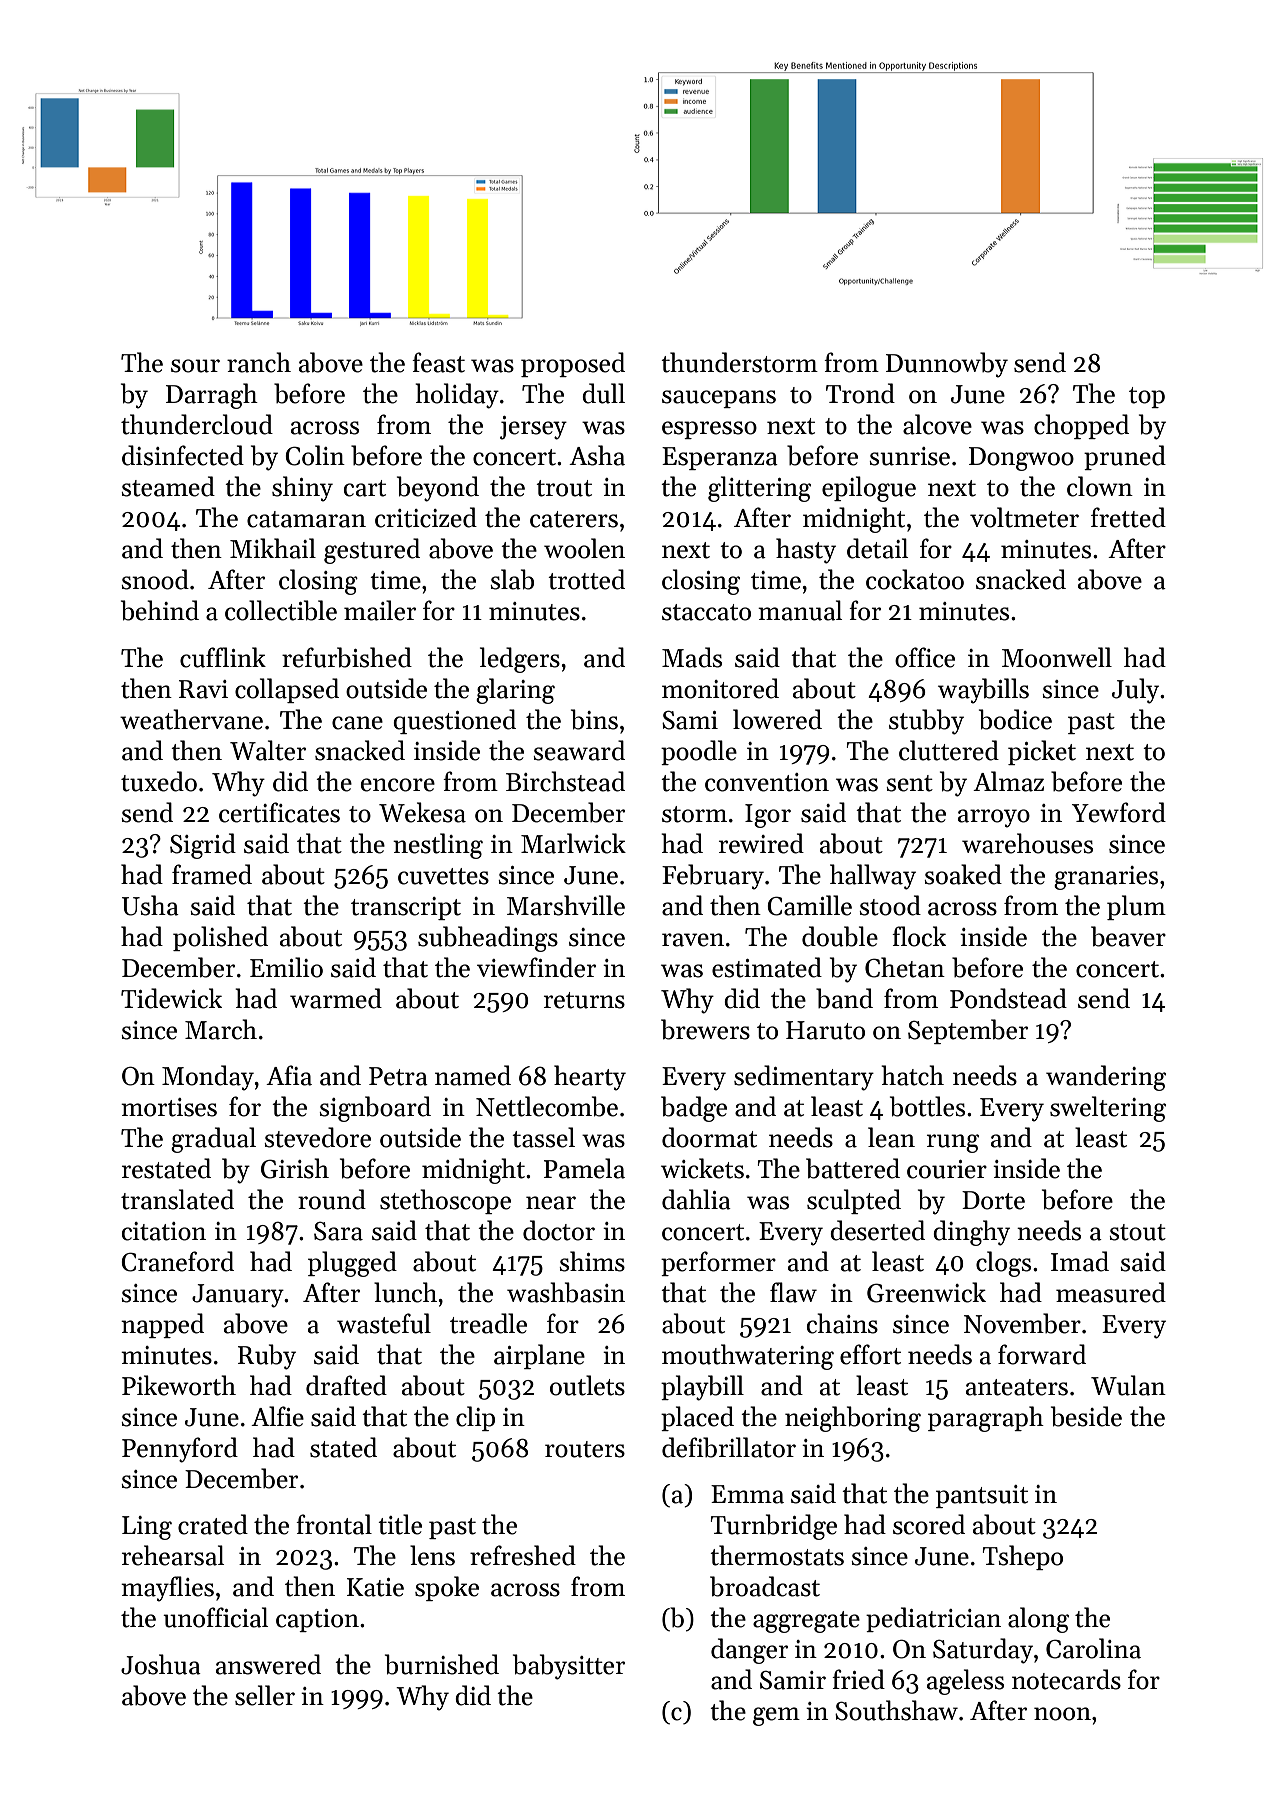 The image size is (1287, 1820). I want to click on outlets, so click(587, 1385).
